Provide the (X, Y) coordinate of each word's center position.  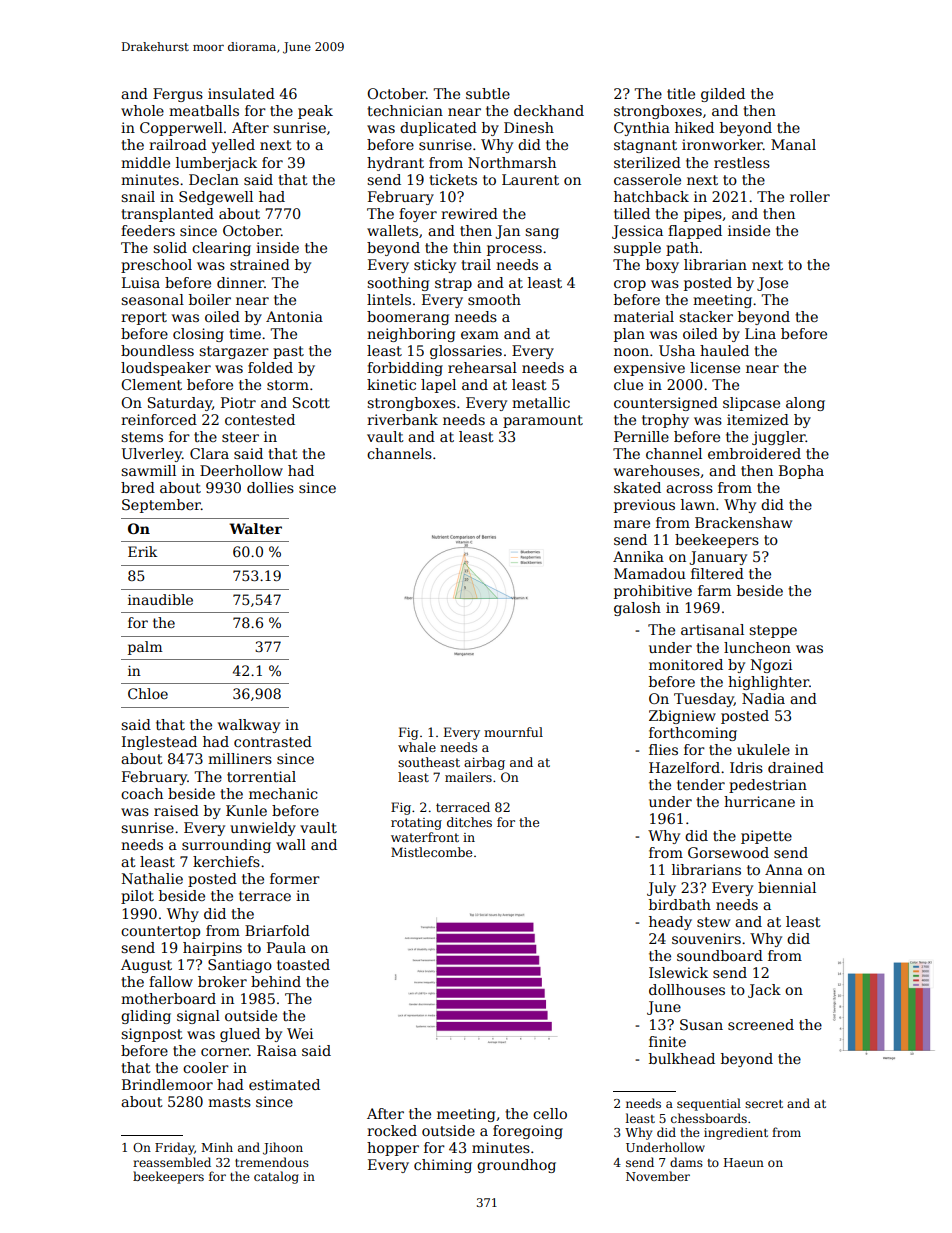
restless (742, 162)
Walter (255, 528)
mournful (513, 732)
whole (142, 110)
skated (637, 487)
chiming (443, 1166)
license (715, 367)
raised (176, 810)
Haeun (744, 1162)
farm (714, 590)
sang (542, 233)
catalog (276, 1177)
